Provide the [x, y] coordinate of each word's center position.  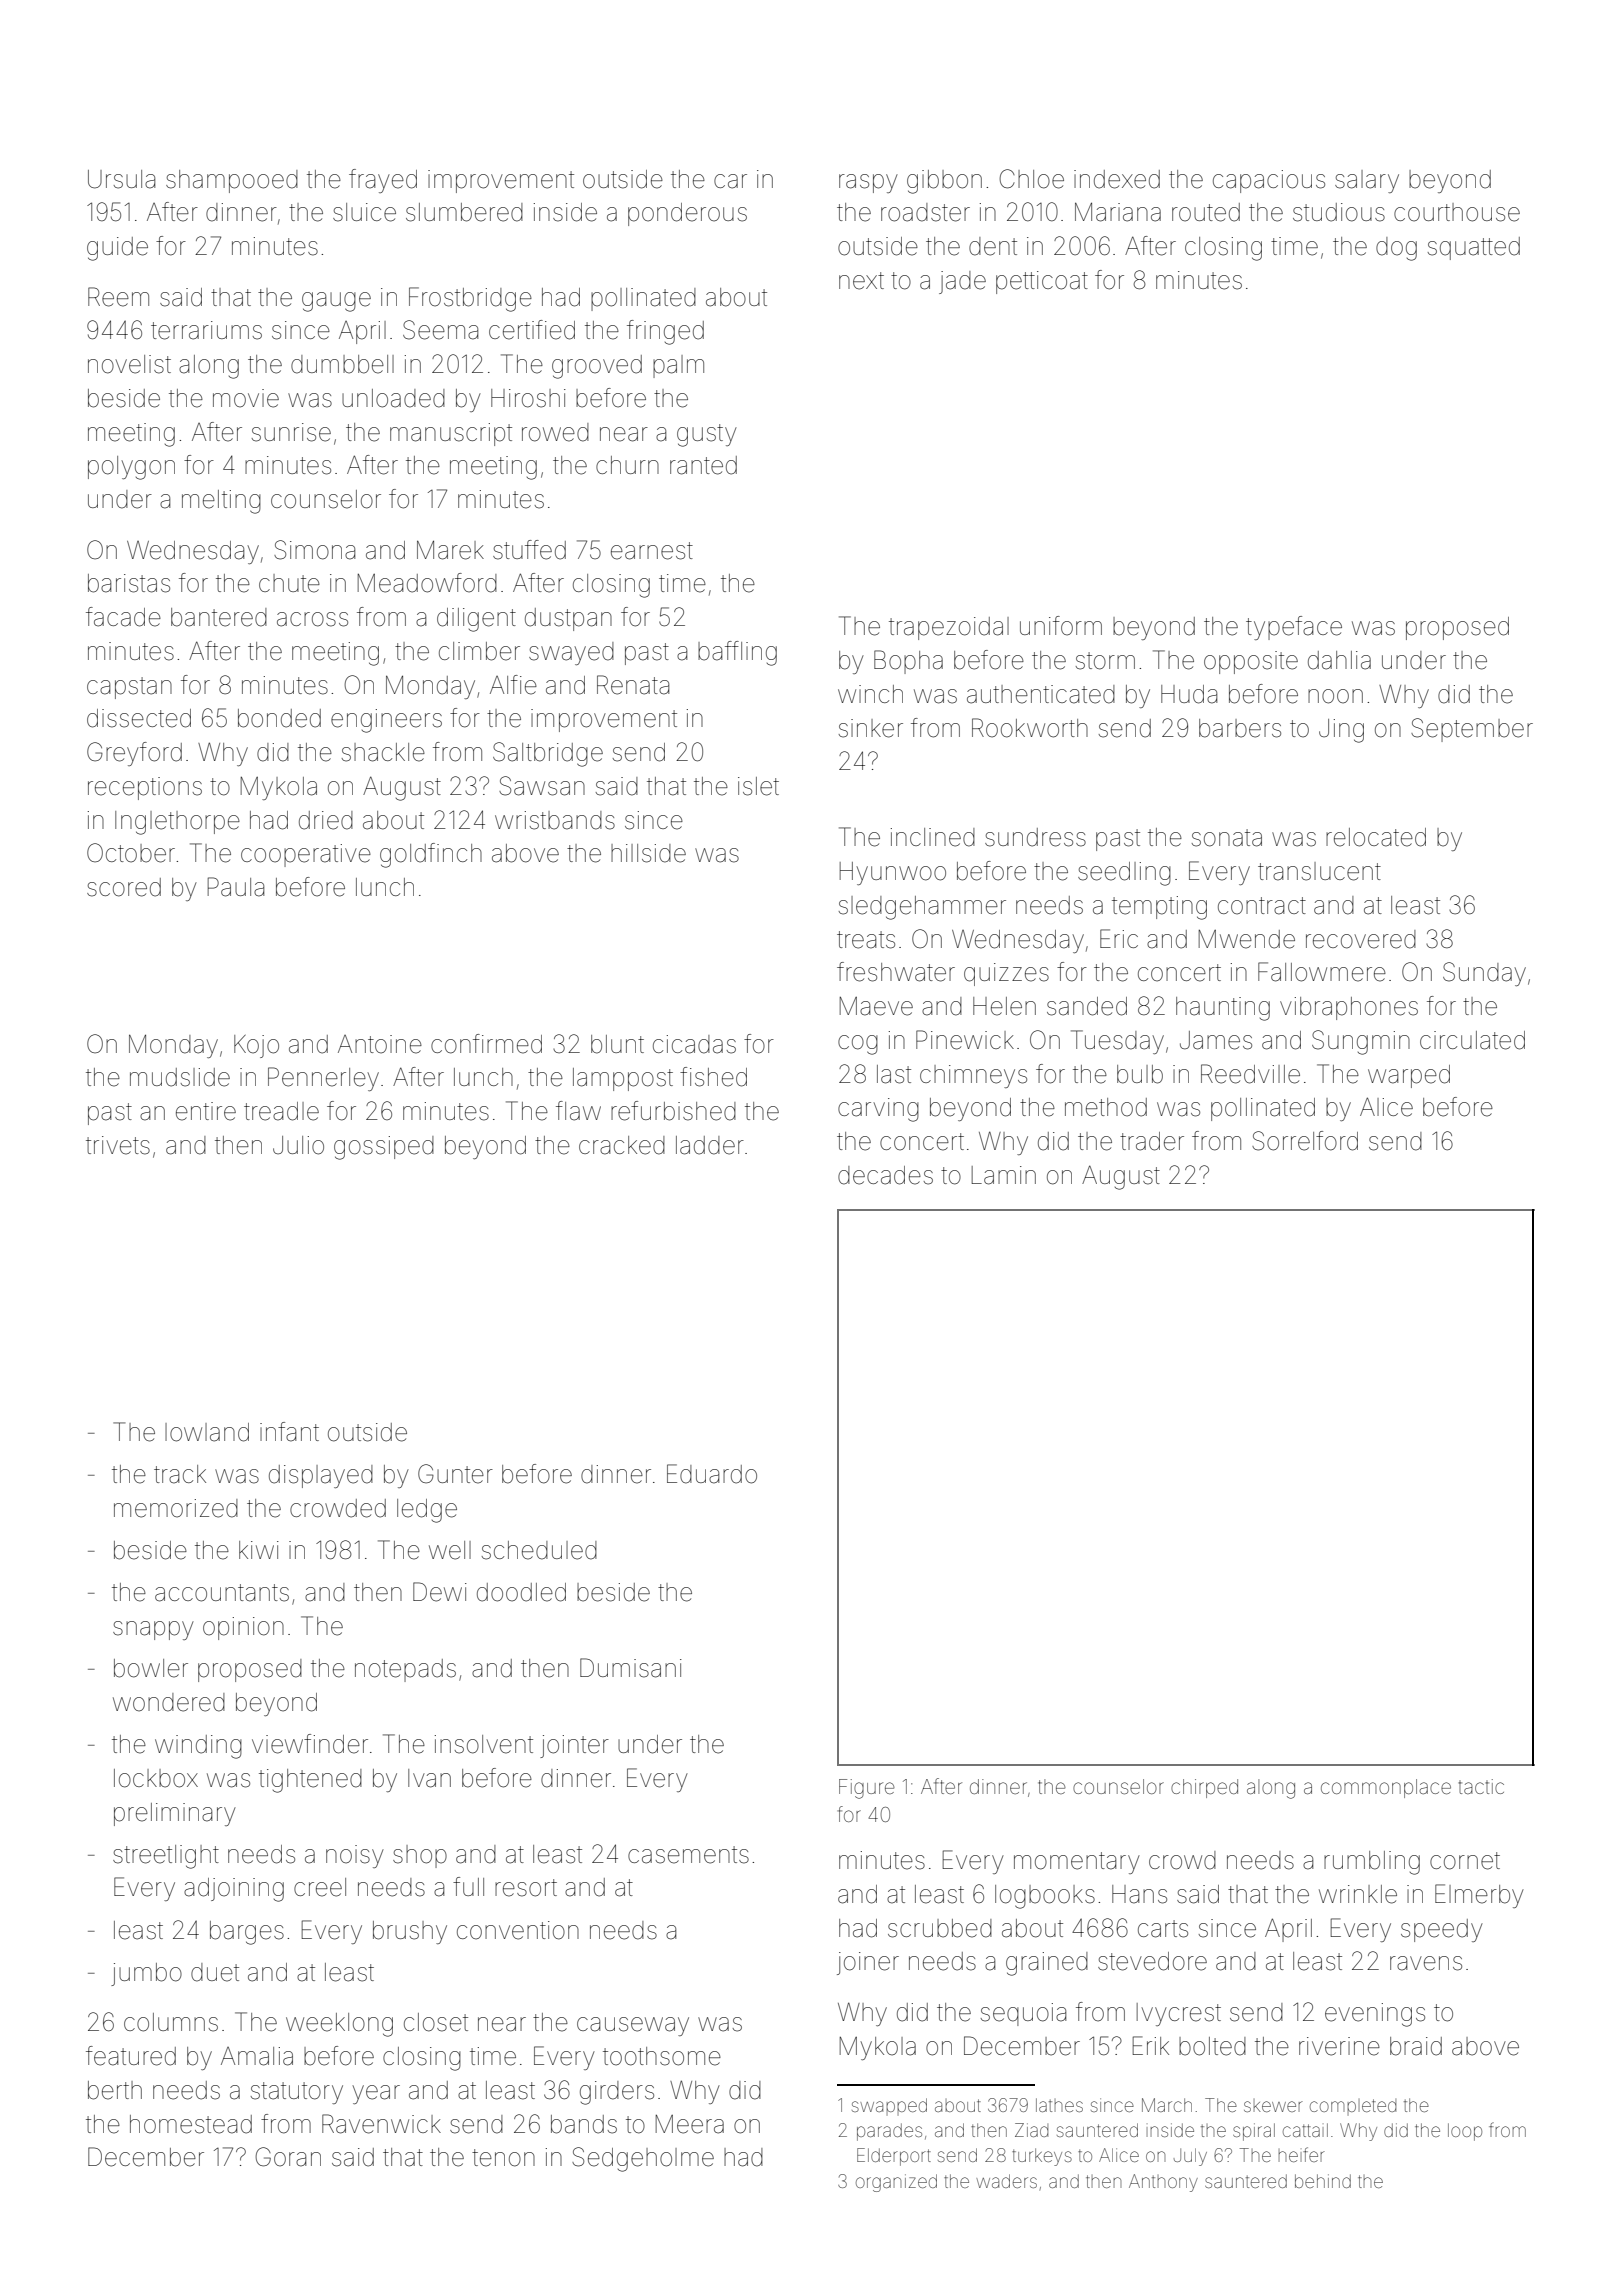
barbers [1240, 728]
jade [962, 282]
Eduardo [712, 1474]
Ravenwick [381, 2124]
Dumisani [631, 1668]
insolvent [484, 1744]
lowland [207, 1432]
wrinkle [1358, 1894]
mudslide [180, 1077]
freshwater [896, 972]
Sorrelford [1305, 1141]
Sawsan [542, 786]
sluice [364, 212]
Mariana [1118, 212]
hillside [648, 853]
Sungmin [1361, 1042]
